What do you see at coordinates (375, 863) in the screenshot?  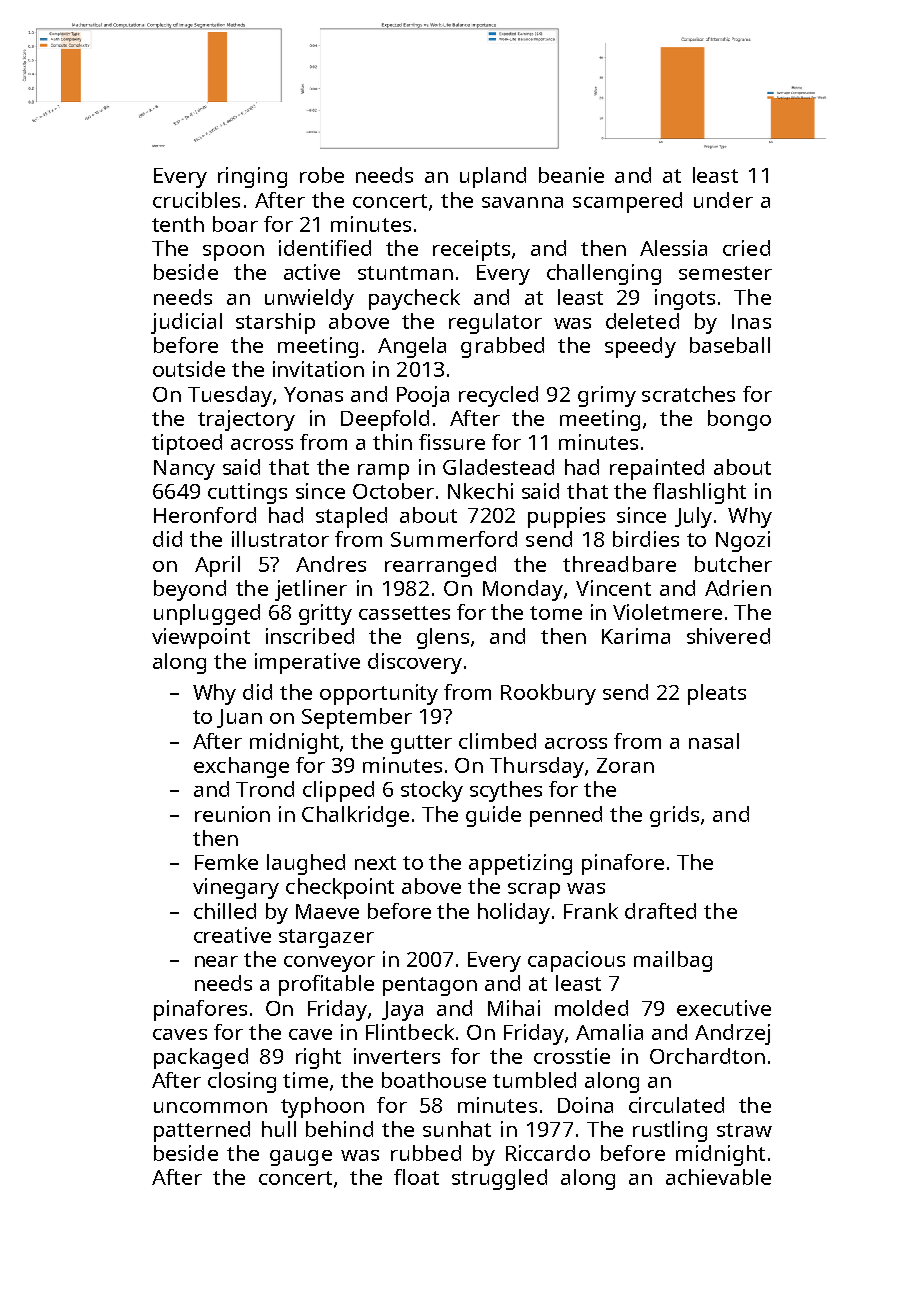 I see `next` at bounding box center [375, 863].
